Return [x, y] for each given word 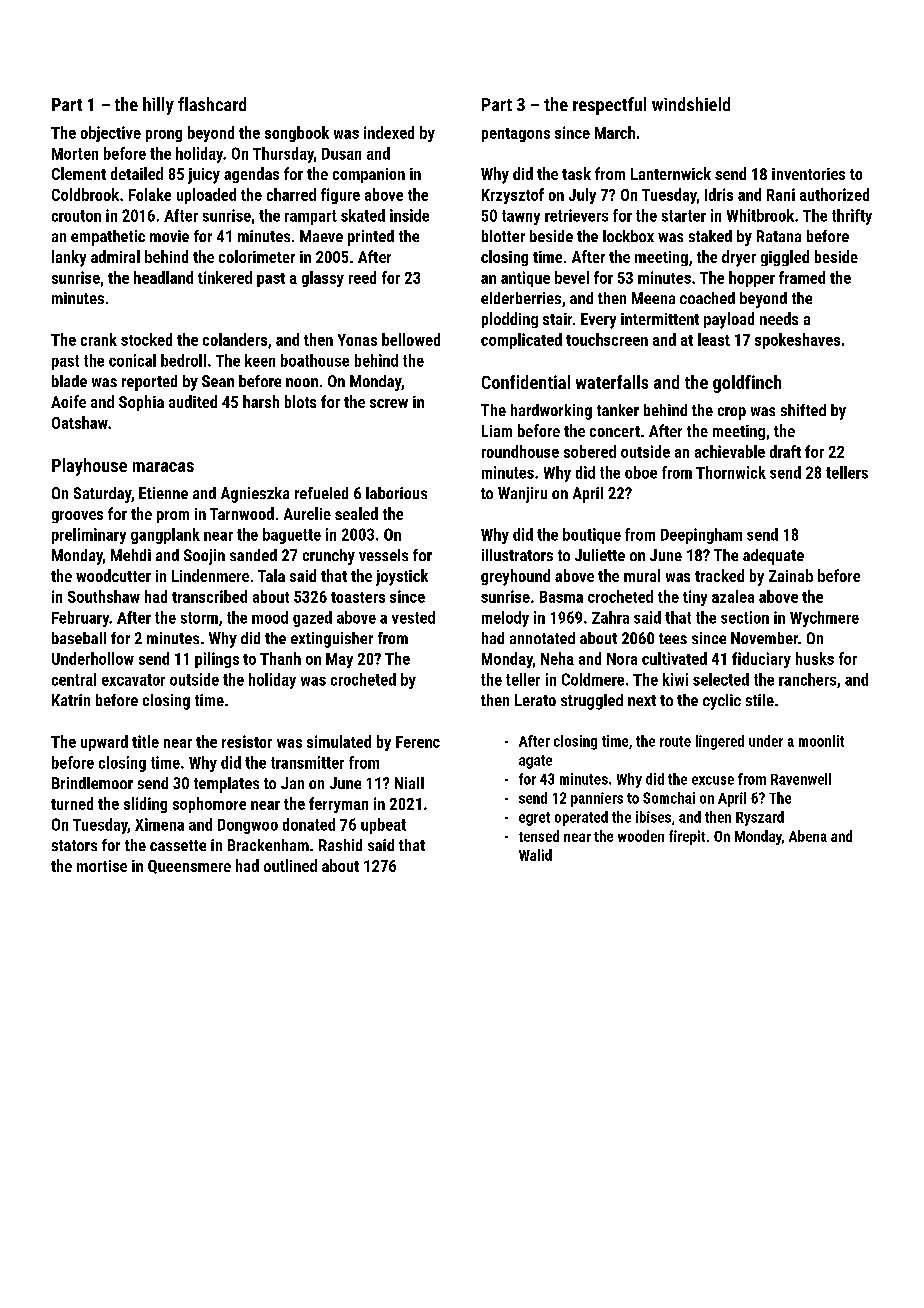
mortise [102, 866]
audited [193, 401]
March [615, 132]
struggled [592, 702]
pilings [217, 660]
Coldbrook [85, 194]
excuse [713, 780]
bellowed [411, 339]
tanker [618, 410]
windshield [691, 104]
